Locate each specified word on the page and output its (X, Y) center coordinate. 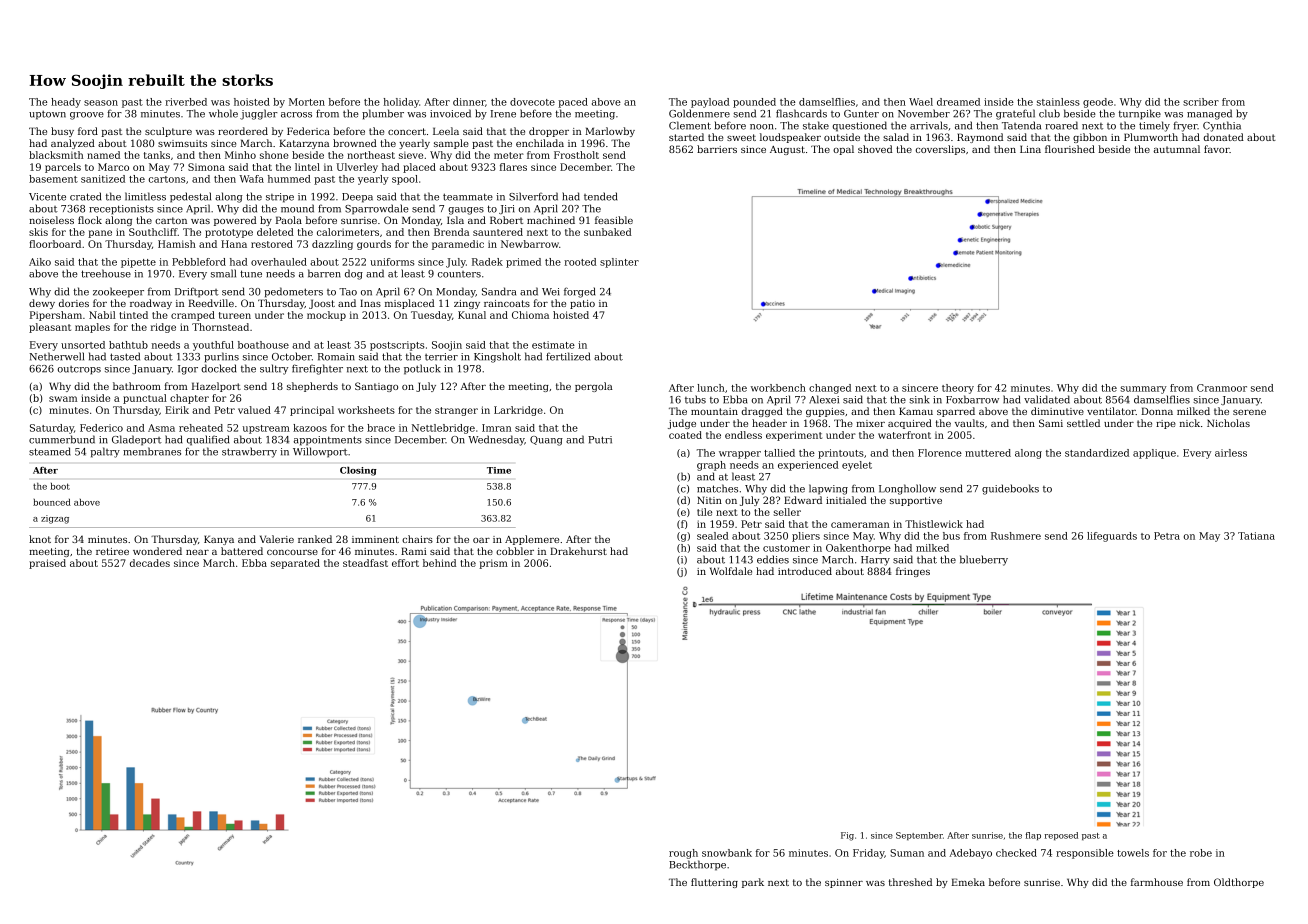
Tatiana (1256, 536)
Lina (1030, 149)
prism (493, 564)
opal (843, 150)
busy (62, 132)
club (1049, 113)
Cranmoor (1222, 388)
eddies (773, 559)
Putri (600, 440)
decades (150, 563)
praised (47, 564)
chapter (189, 399)
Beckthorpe (697, 865)
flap (1033, 836)
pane (100, 234)
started (686, 137)
